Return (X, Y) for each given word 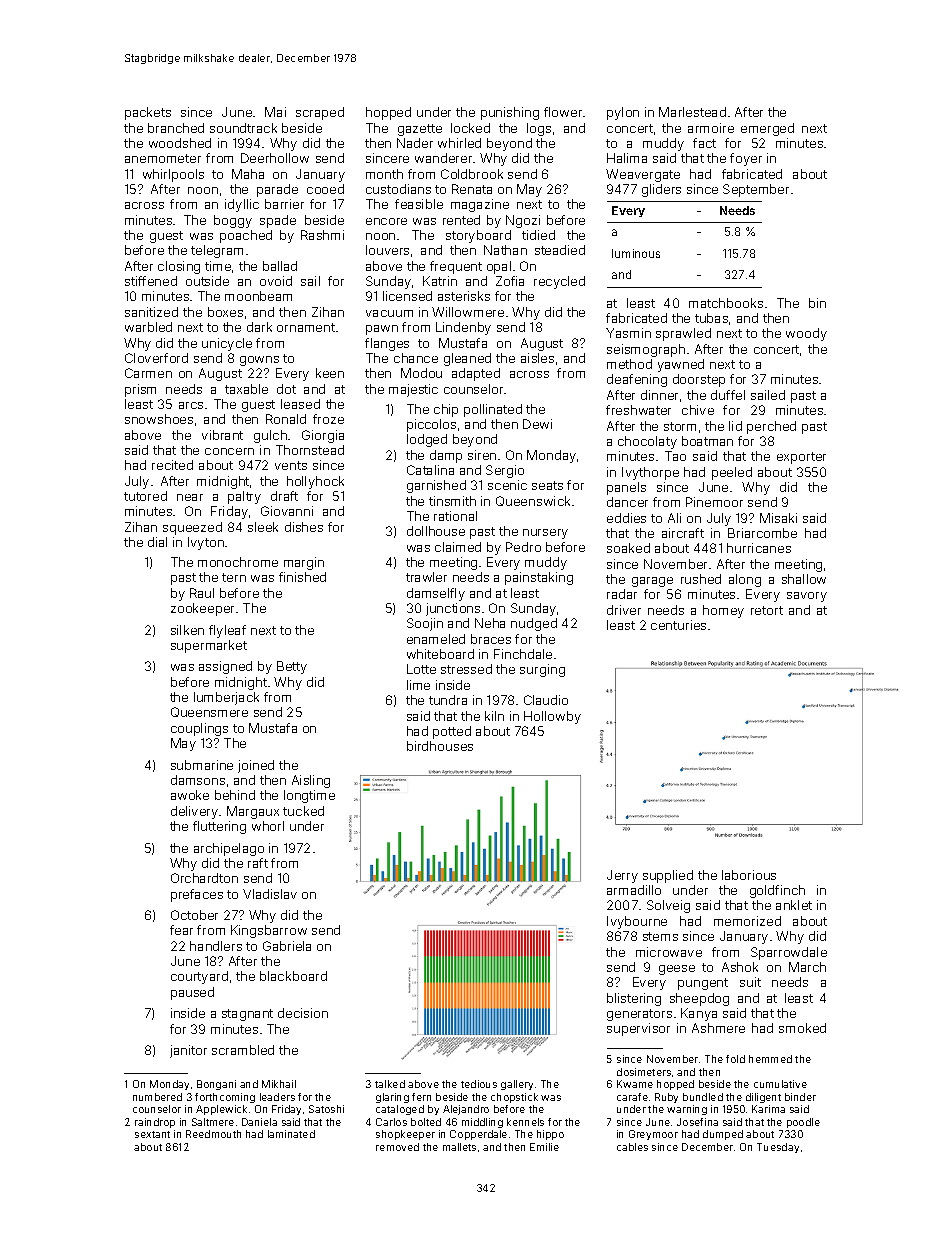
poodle (803, 1123)
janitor (188, 1051)
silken (187, 630)
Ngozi (523, 221)
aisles (537, 358)
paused (192, 993)
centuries (678, 625)
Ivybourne (637, 922)
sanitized (151, 312)
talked (390, 1084)
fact (704, 143)
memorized (747, 921)
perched (771, 427)
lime (418, 685)
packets (148, 113)
